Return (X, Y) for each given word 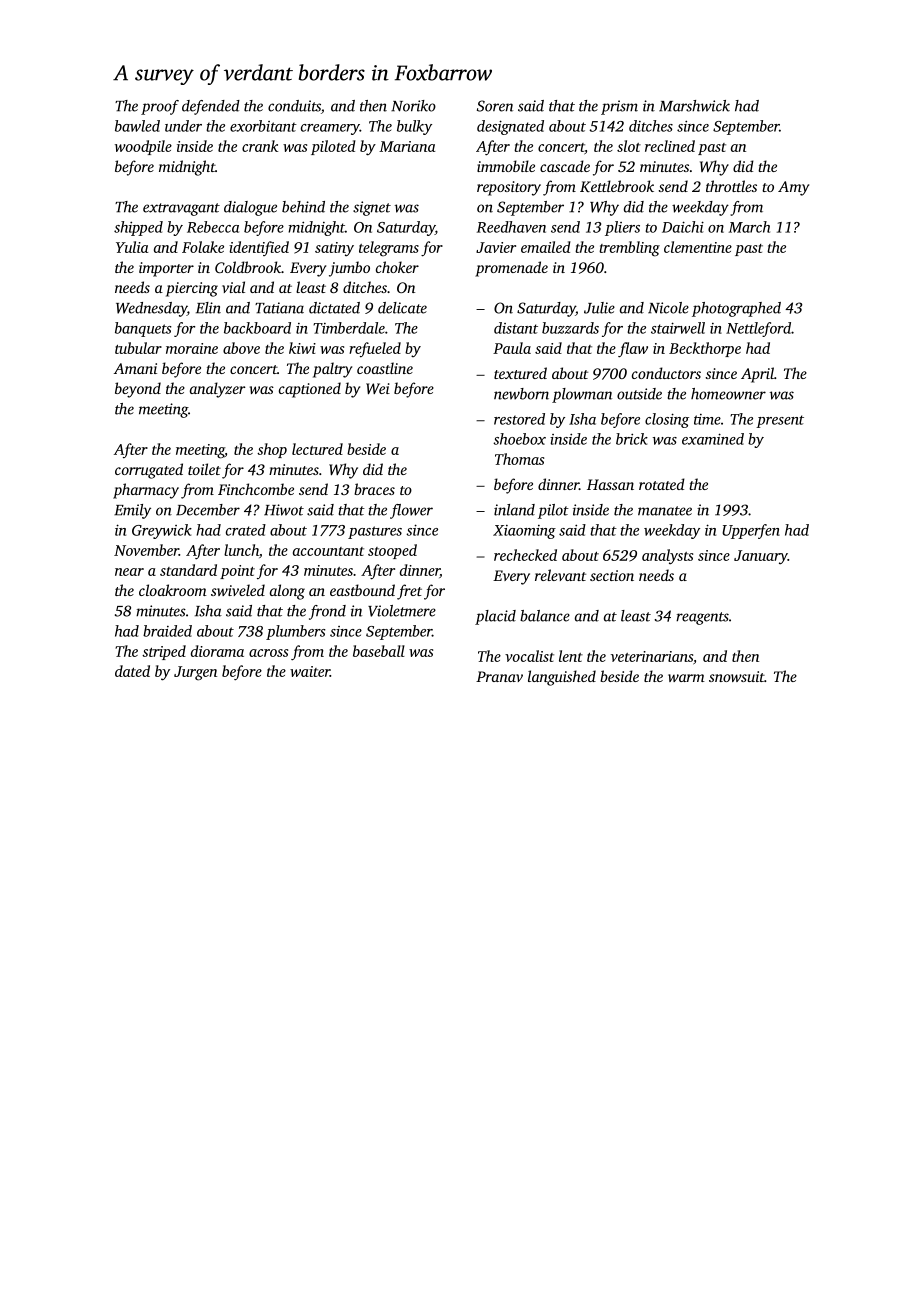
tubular (138, 348)
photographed (736, 309)
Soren (495, 106)
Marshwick (694, 106)
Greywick (162, 531)
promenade (511, 269)
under (183, 126)
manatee (665, 511)
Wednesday (151, 309)
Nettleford (758, 329)
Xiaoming (524, 532)
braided (167, 631)
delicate (402, 308)
